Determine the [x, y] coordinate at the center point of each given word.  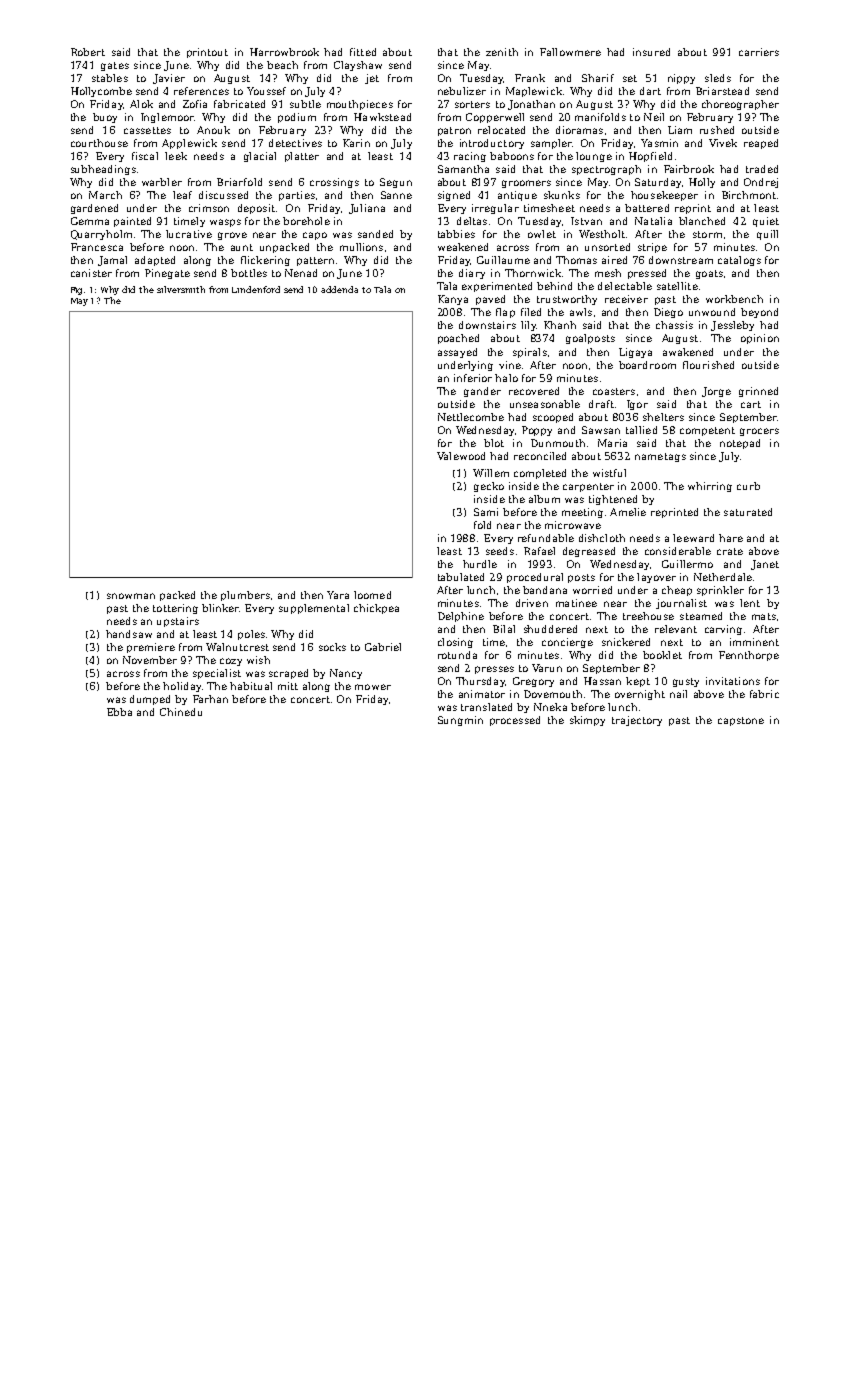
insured [651, 52]
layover [656, 578]
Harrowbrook [284, 52]
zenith [502, 52]
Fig [76, 291]
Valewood [461, 456]
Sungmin [460, 721]
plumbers [245, 596]
